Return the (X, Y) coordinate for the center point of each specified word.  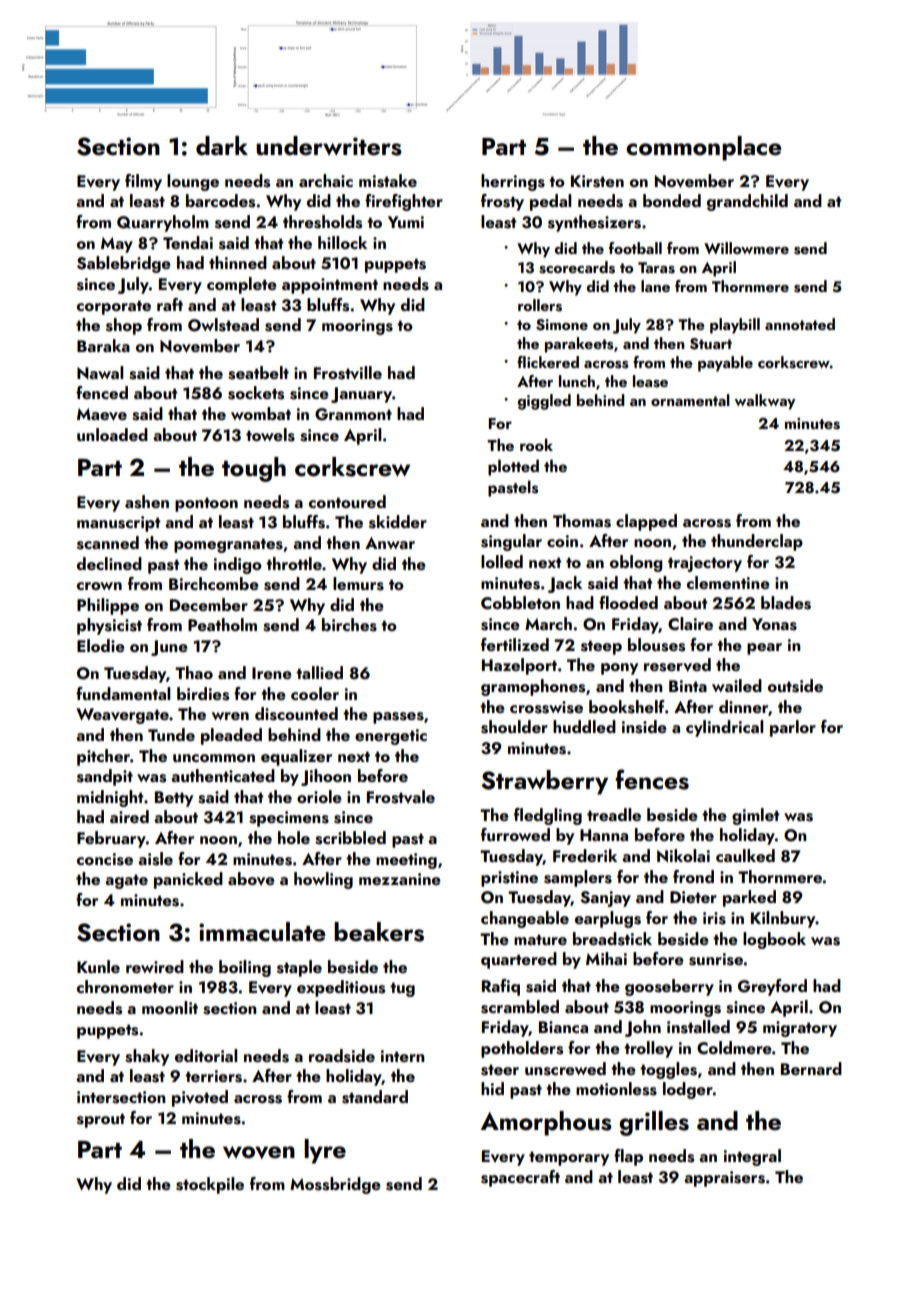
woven (259, 1152)
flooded (628, 602)
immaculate (262, 932)
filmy (143, 182)
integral (752, 1157)
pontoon (206, 504)
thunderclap (757, 542)
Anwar (390, 543)
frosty (502, 202)
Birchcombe (214, 583)
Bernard (811, 1068)
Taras (656, 268)
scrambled (520, 1007)
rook (536, 445)
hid (492, 1088)
